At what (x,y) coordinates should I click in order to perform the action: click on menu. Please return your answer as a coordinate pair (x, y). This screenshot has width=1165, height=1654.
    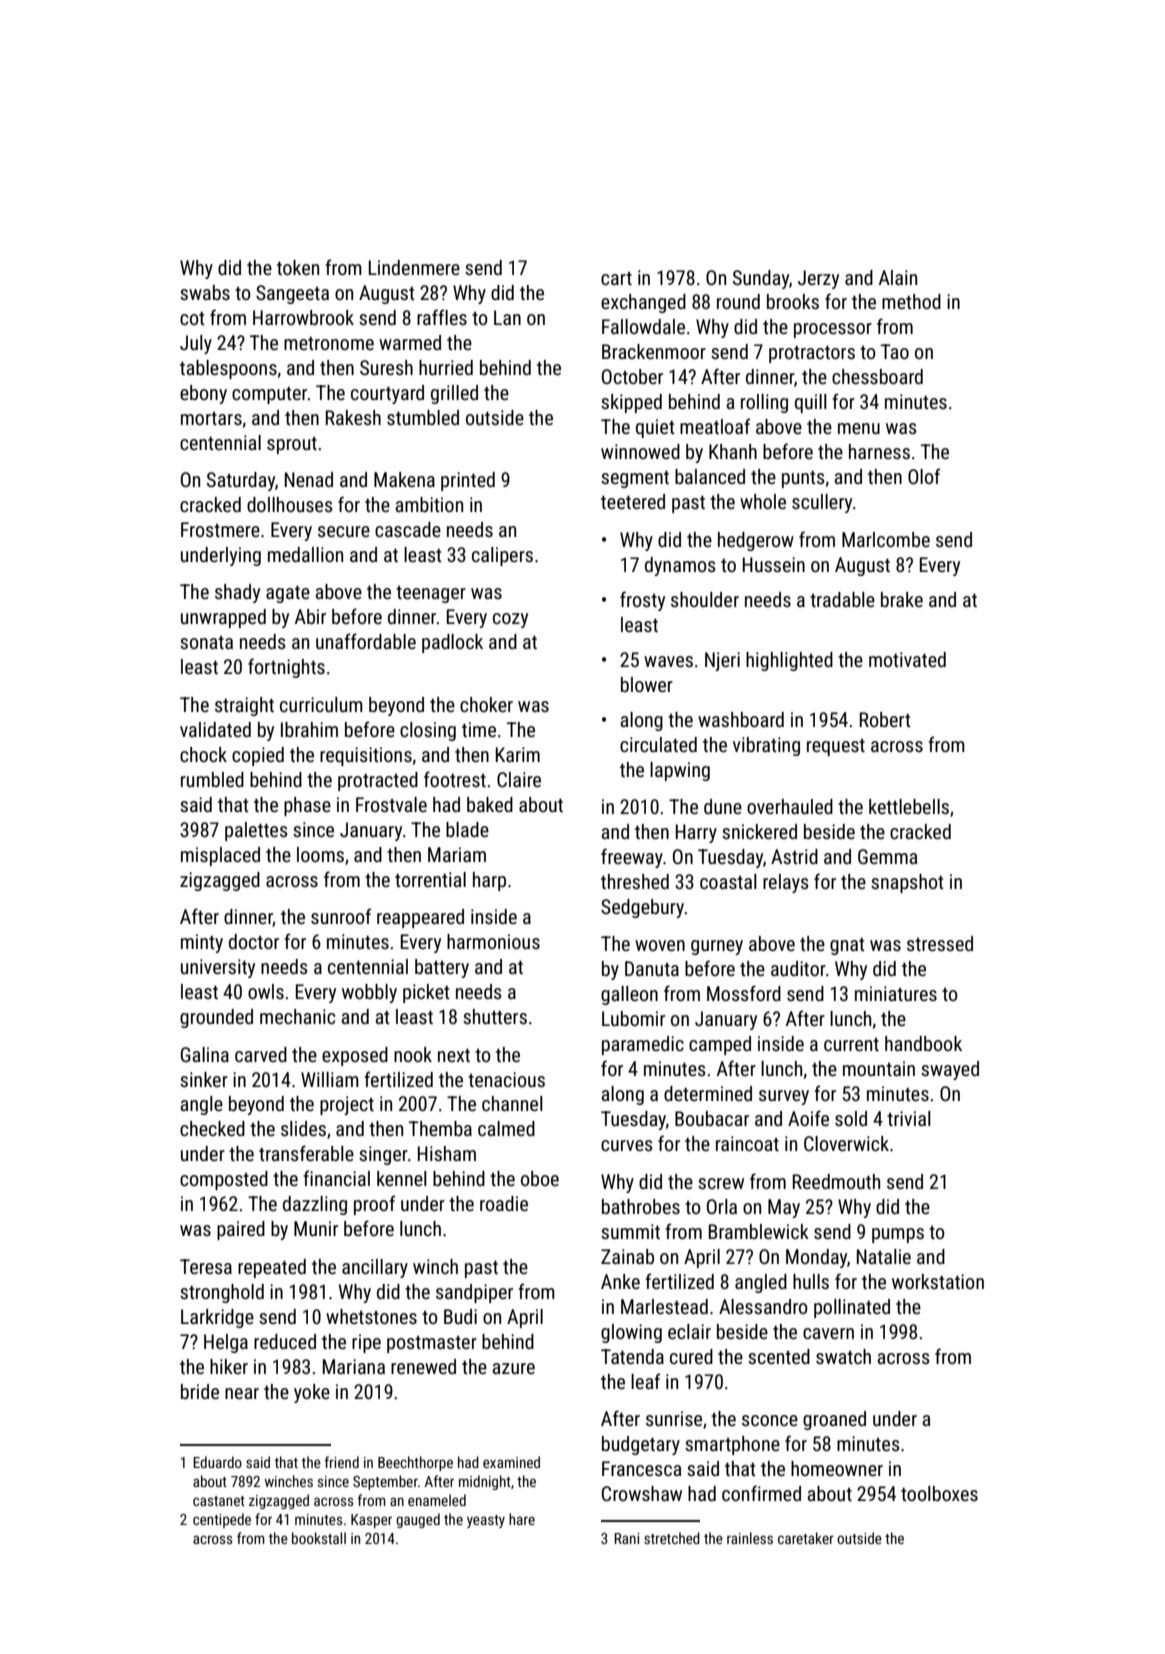
    Looking at the image, I should click on (859, 428).
